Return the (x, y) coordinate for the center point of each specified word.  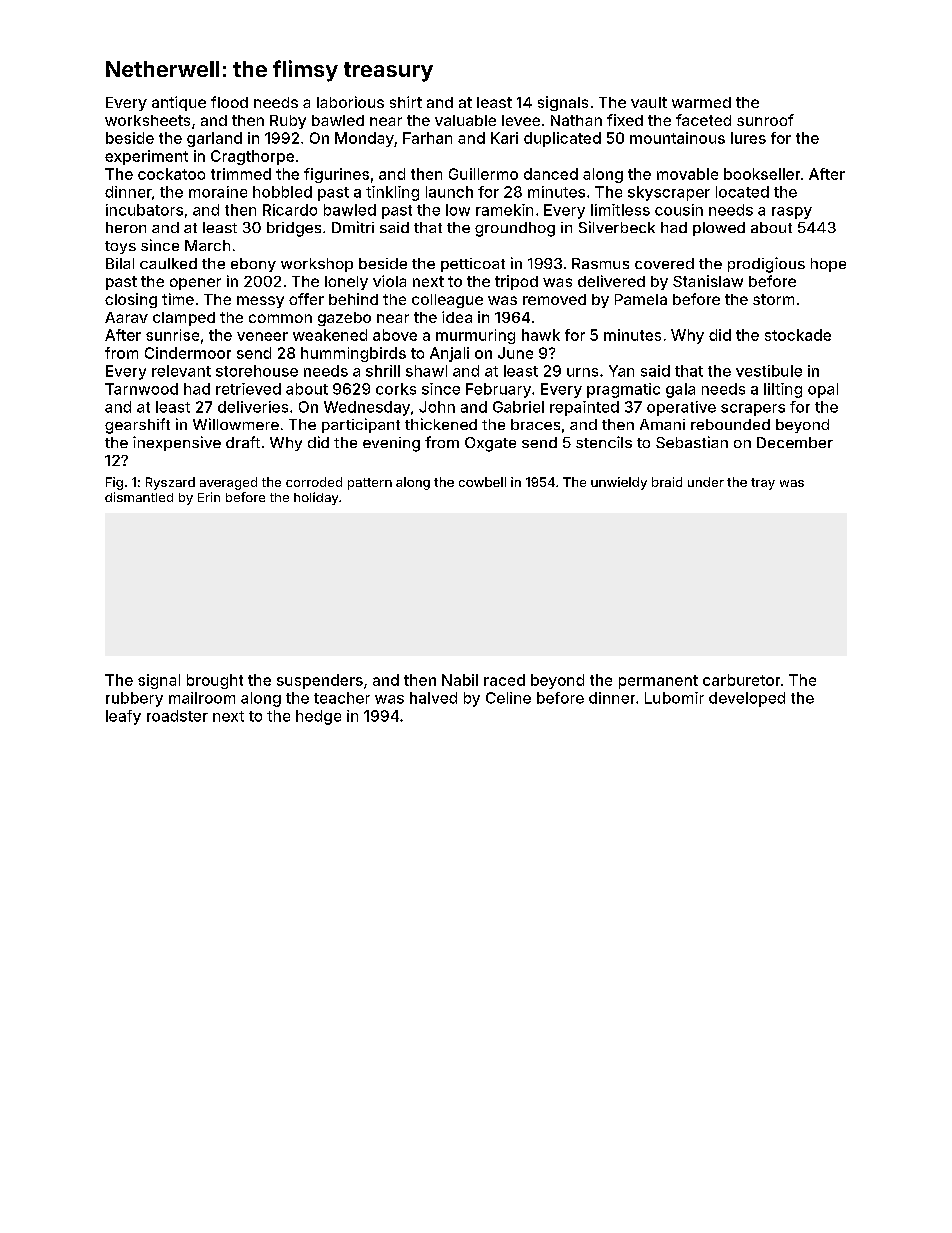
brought (215, 681)
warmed (701, 102)
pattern (370, 484)
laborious (350, 102)
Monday (364, 139)
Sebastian (692, 442)
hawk (541, 335)
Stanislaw (708, 281)
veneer (262, 336)
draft (243, 442)
